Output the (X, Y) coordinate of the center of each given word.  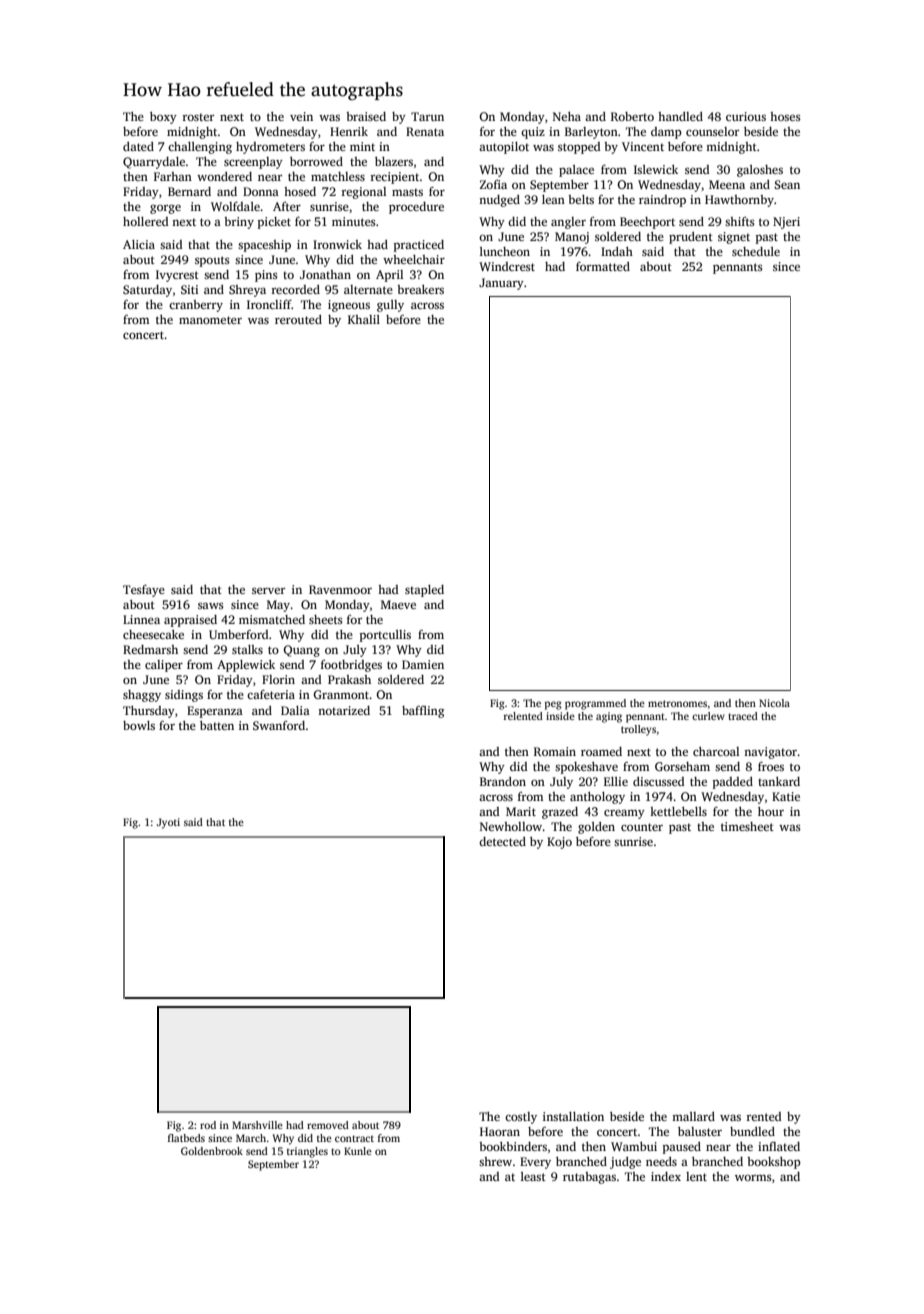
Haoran (500, 1131)
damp (666, 133)
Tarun (427, 116)
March (251, 1138)
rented (764, 1116)
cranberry (196, 306)
